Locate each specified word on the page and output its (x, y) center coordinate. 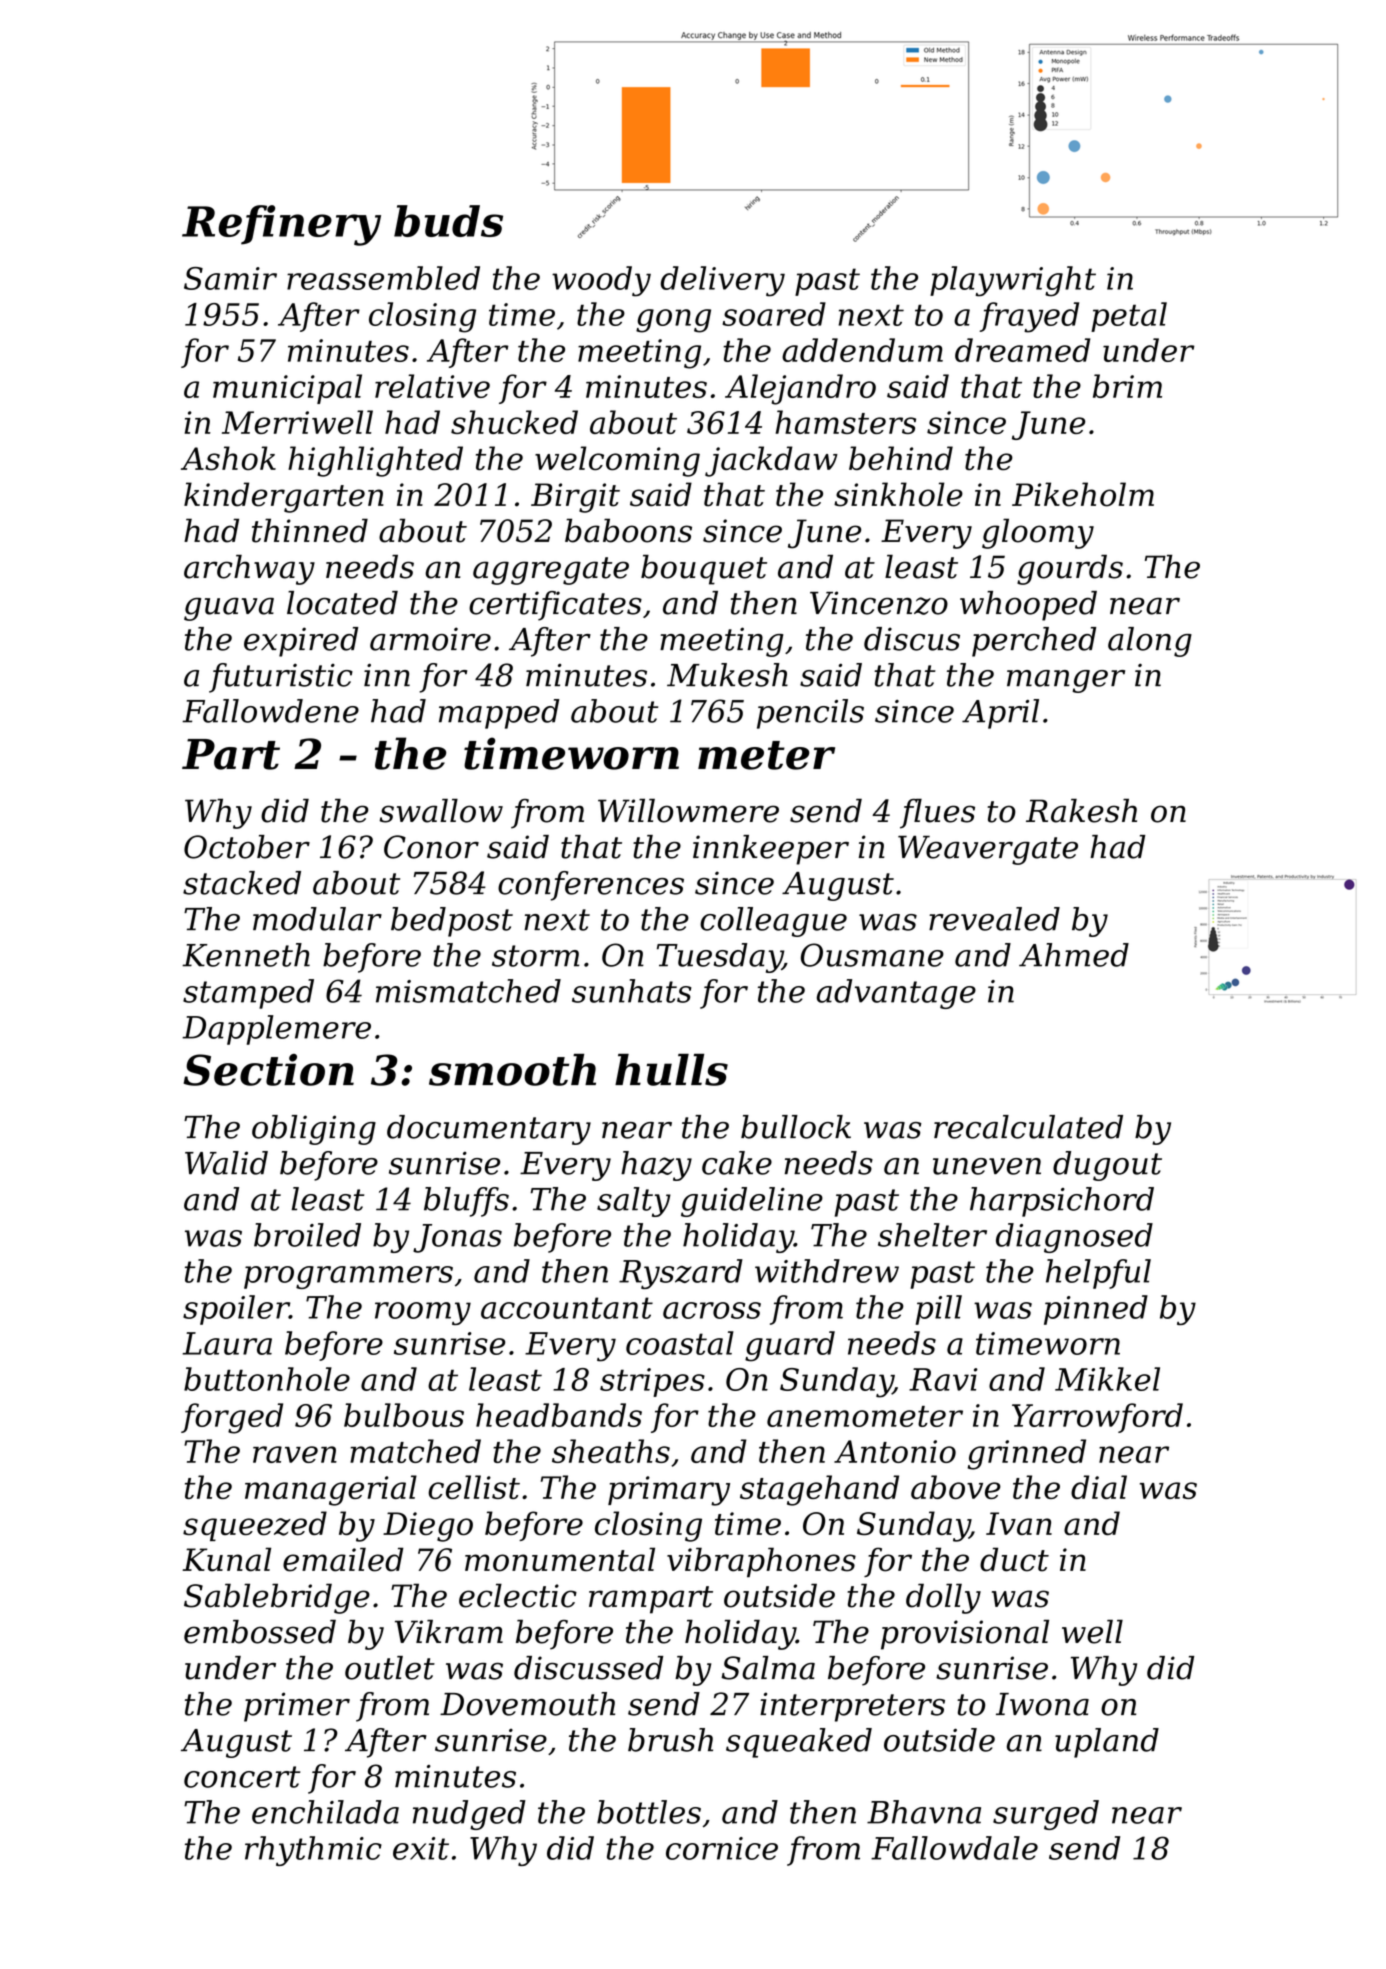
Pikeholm (1083, 494)
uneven (987, 1166)
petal (1129, 317)
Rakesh (1081, 811)
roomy (423, 1313)
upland (1107, 1743)
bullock (796, 1127)
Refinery (281, 225)
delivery (723, 281)
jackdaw (771, 461)
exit (421, 1848)
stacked (242, 883)
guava (229, 609)
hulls (671, 1070)
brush (670, 1740)
